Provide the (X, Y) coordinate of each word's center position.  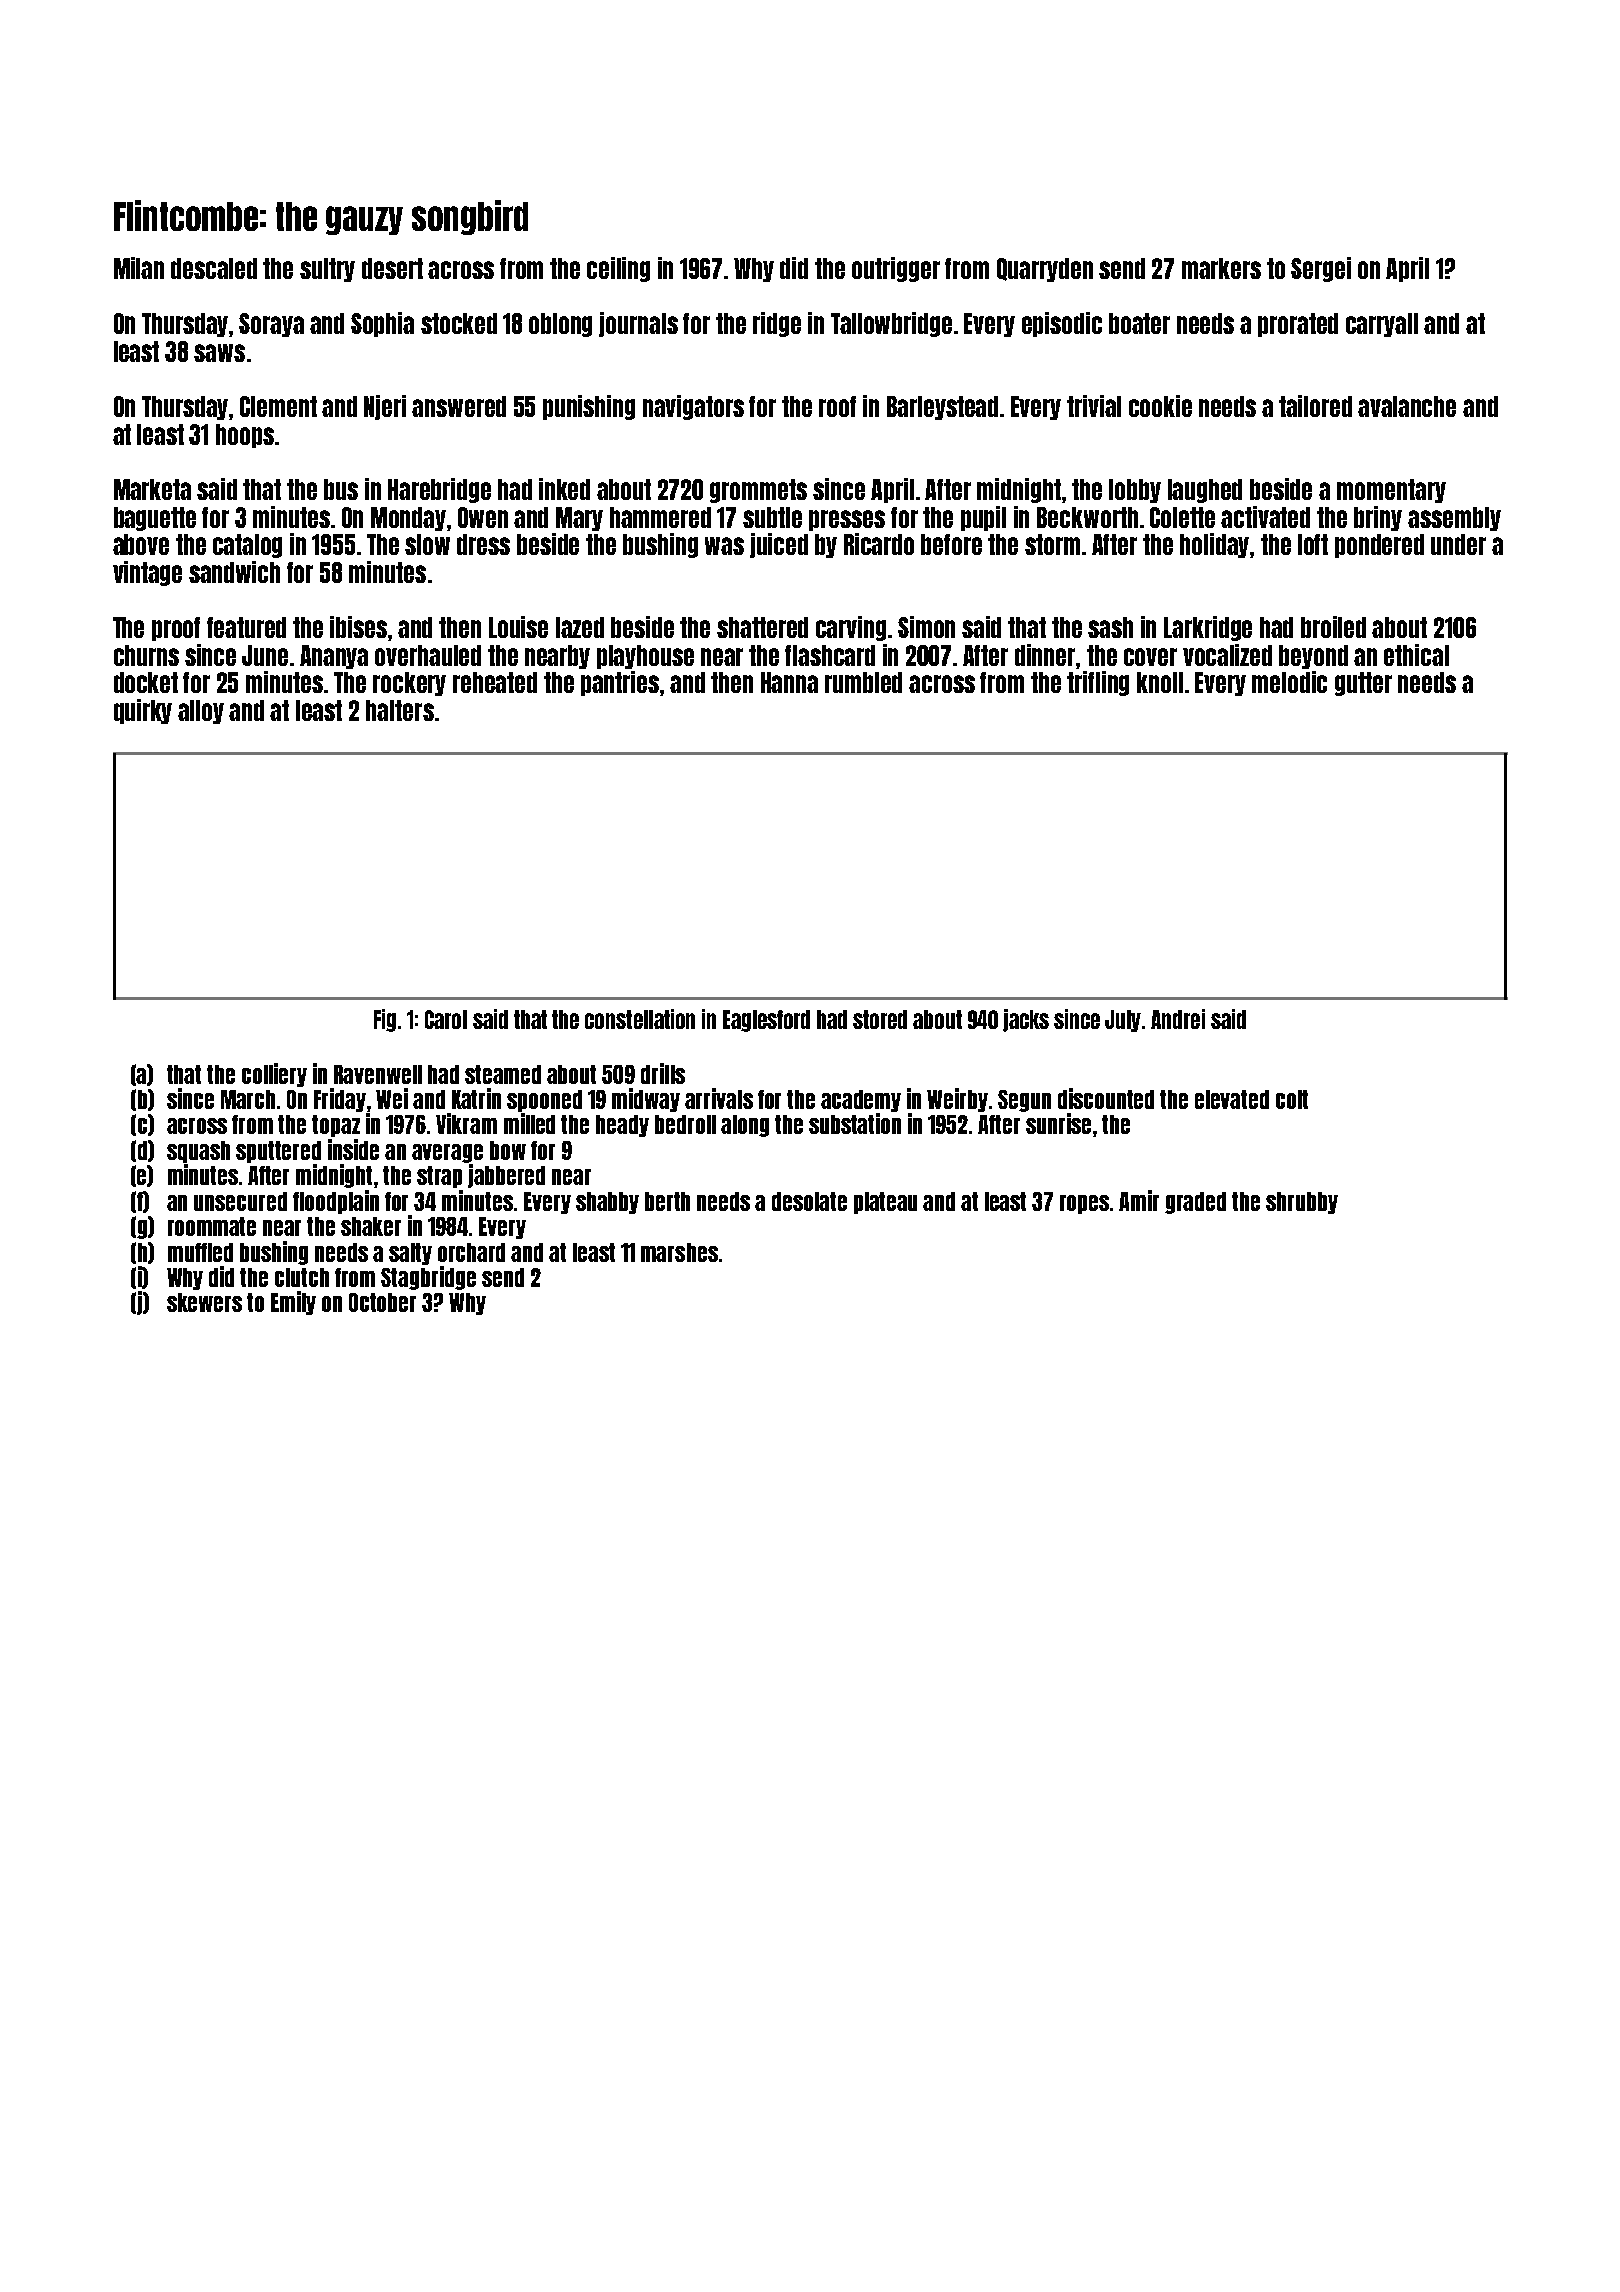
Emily (293, 1303)
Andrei (1178, 1019)
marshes (679, 1252)
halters (400, 710)
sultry (327, 270)
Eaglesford (766, 1021)
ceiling (618, 269)
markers (1221, 268)
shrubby (1302, 1203)
